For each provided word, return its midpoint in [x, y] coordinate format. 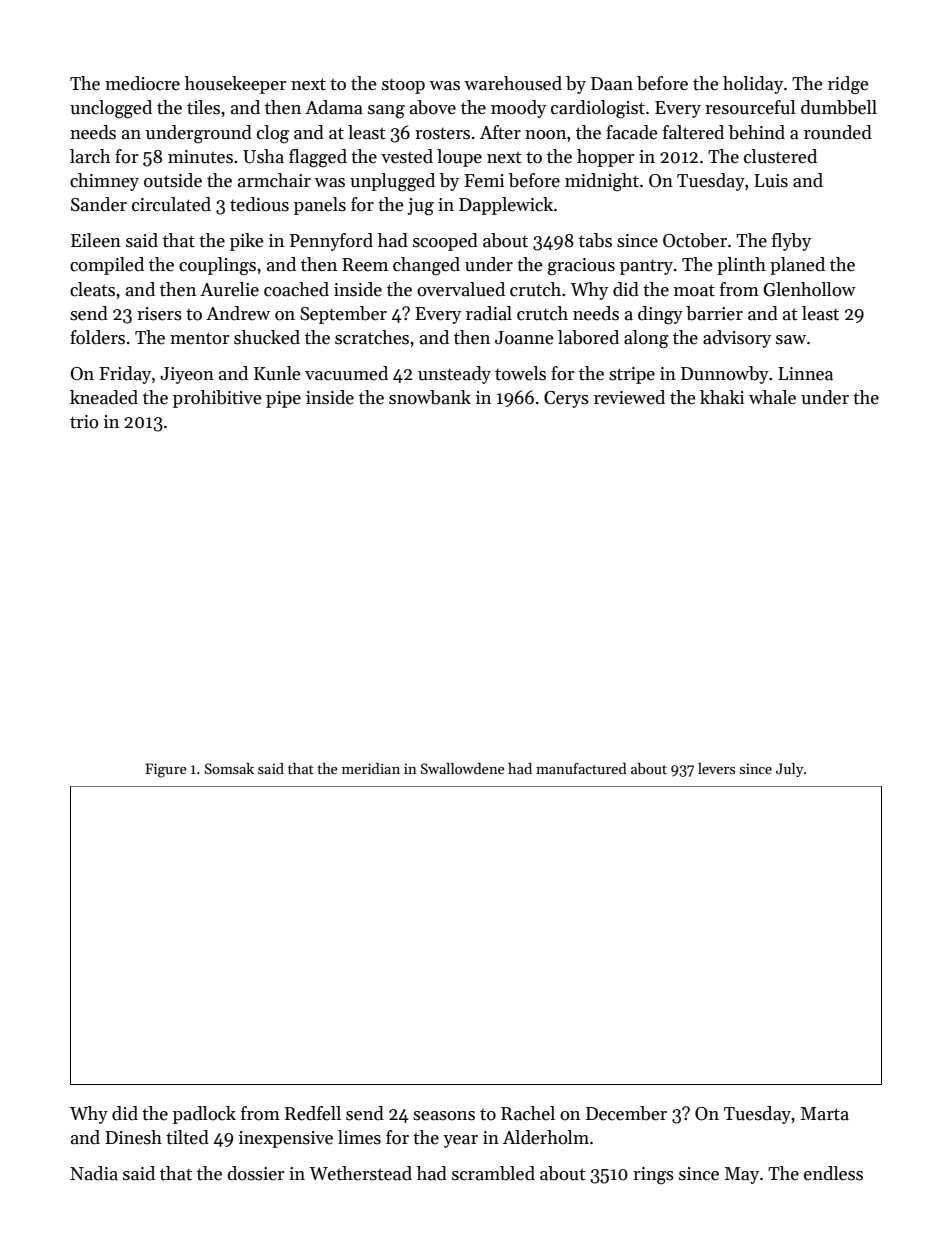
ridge [848, 85]
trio [84, 422]
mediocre [142, 83]
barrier [714, 313]
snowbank [430, 397]
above [433, 107]
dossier [256, 1173]
